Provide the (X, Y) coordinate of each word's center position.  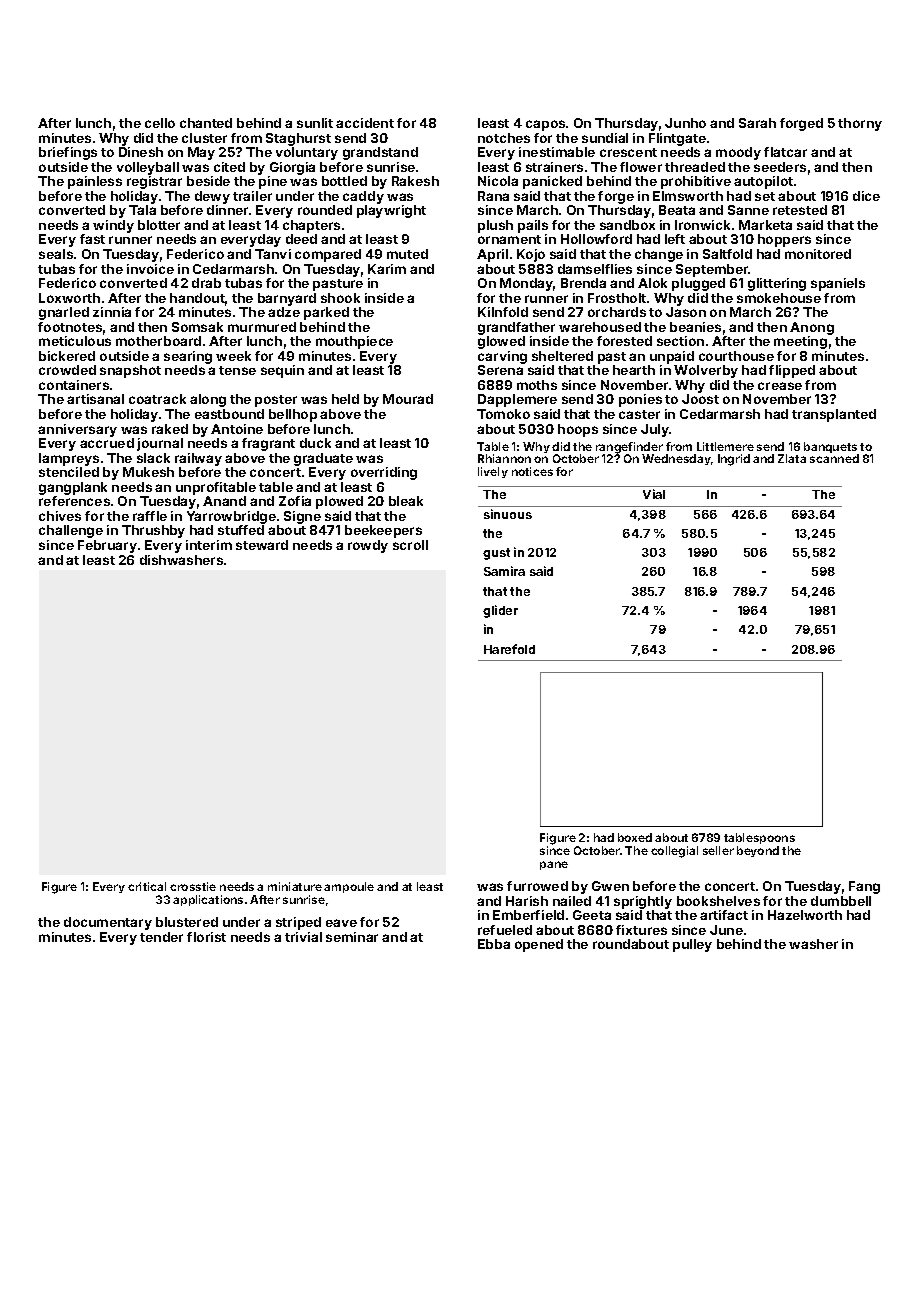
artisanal (95, 399)
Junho (685, 123)
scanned (834, 458)
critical (147, 886)
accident (365, 123)
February (107, 546)
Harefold (509, 649)
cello (160, 123)
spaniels (838, 284)
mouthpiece (354, 342)
